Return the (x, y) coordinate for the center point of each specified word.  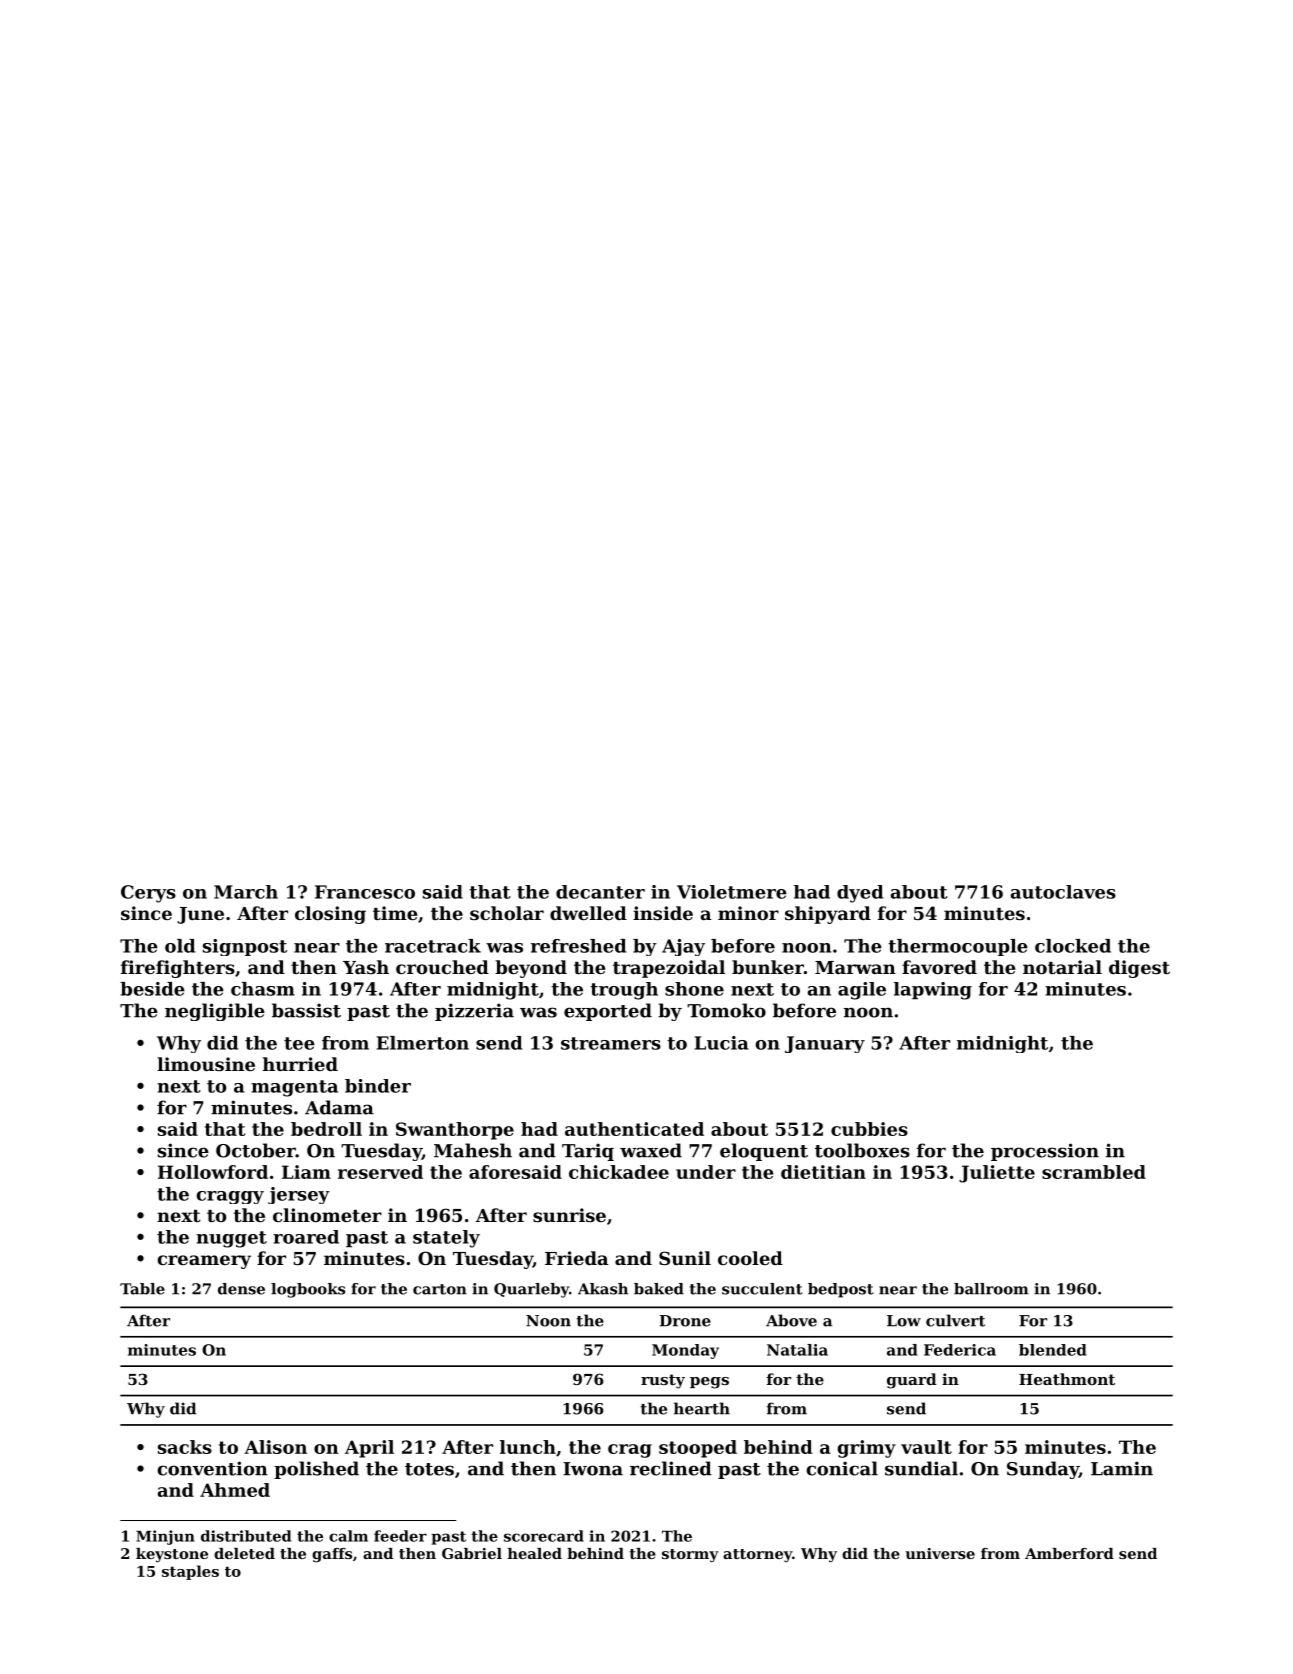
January (825, 1044)
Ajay (683, 947)
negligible (215, 1012)
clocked (1073, 946)
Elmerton (423, 1043)
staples (190, 1572)
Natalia (797, 1350)
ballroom (991, 1289)
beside (152, 989)
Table (142, 1289)
